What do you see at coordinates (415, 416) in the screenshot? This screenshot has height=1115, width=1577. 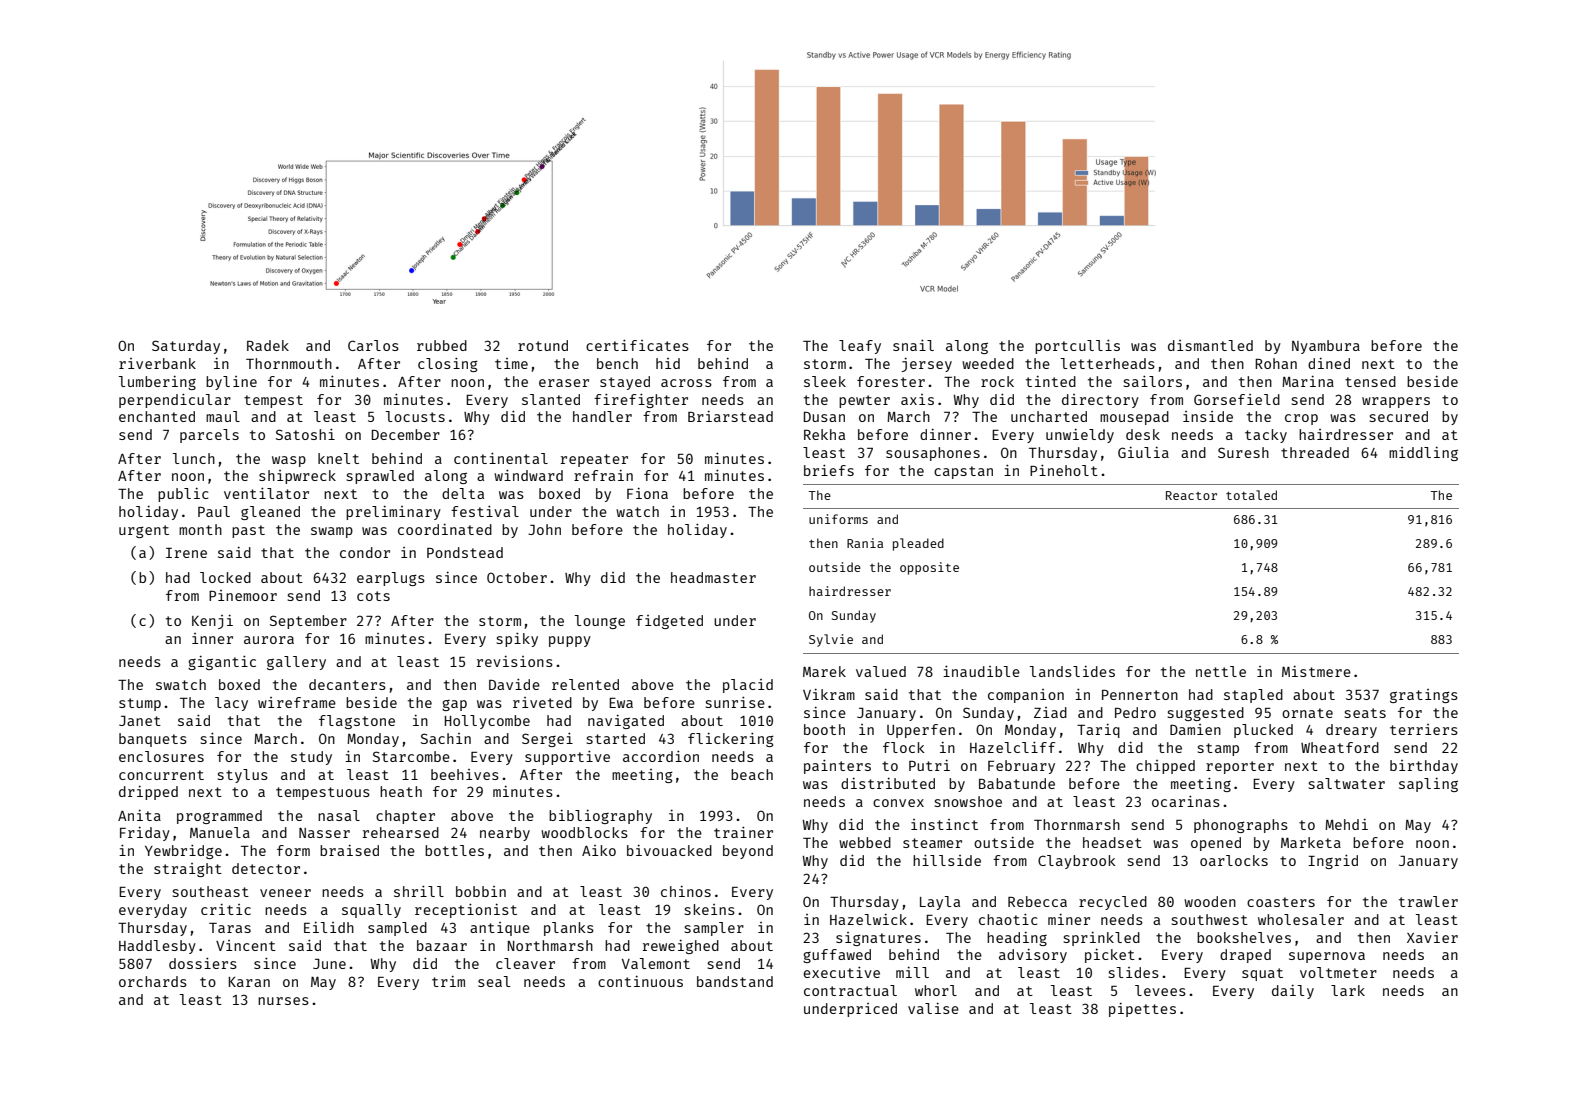 I see `locusts` at bounding box center [415, 416].
